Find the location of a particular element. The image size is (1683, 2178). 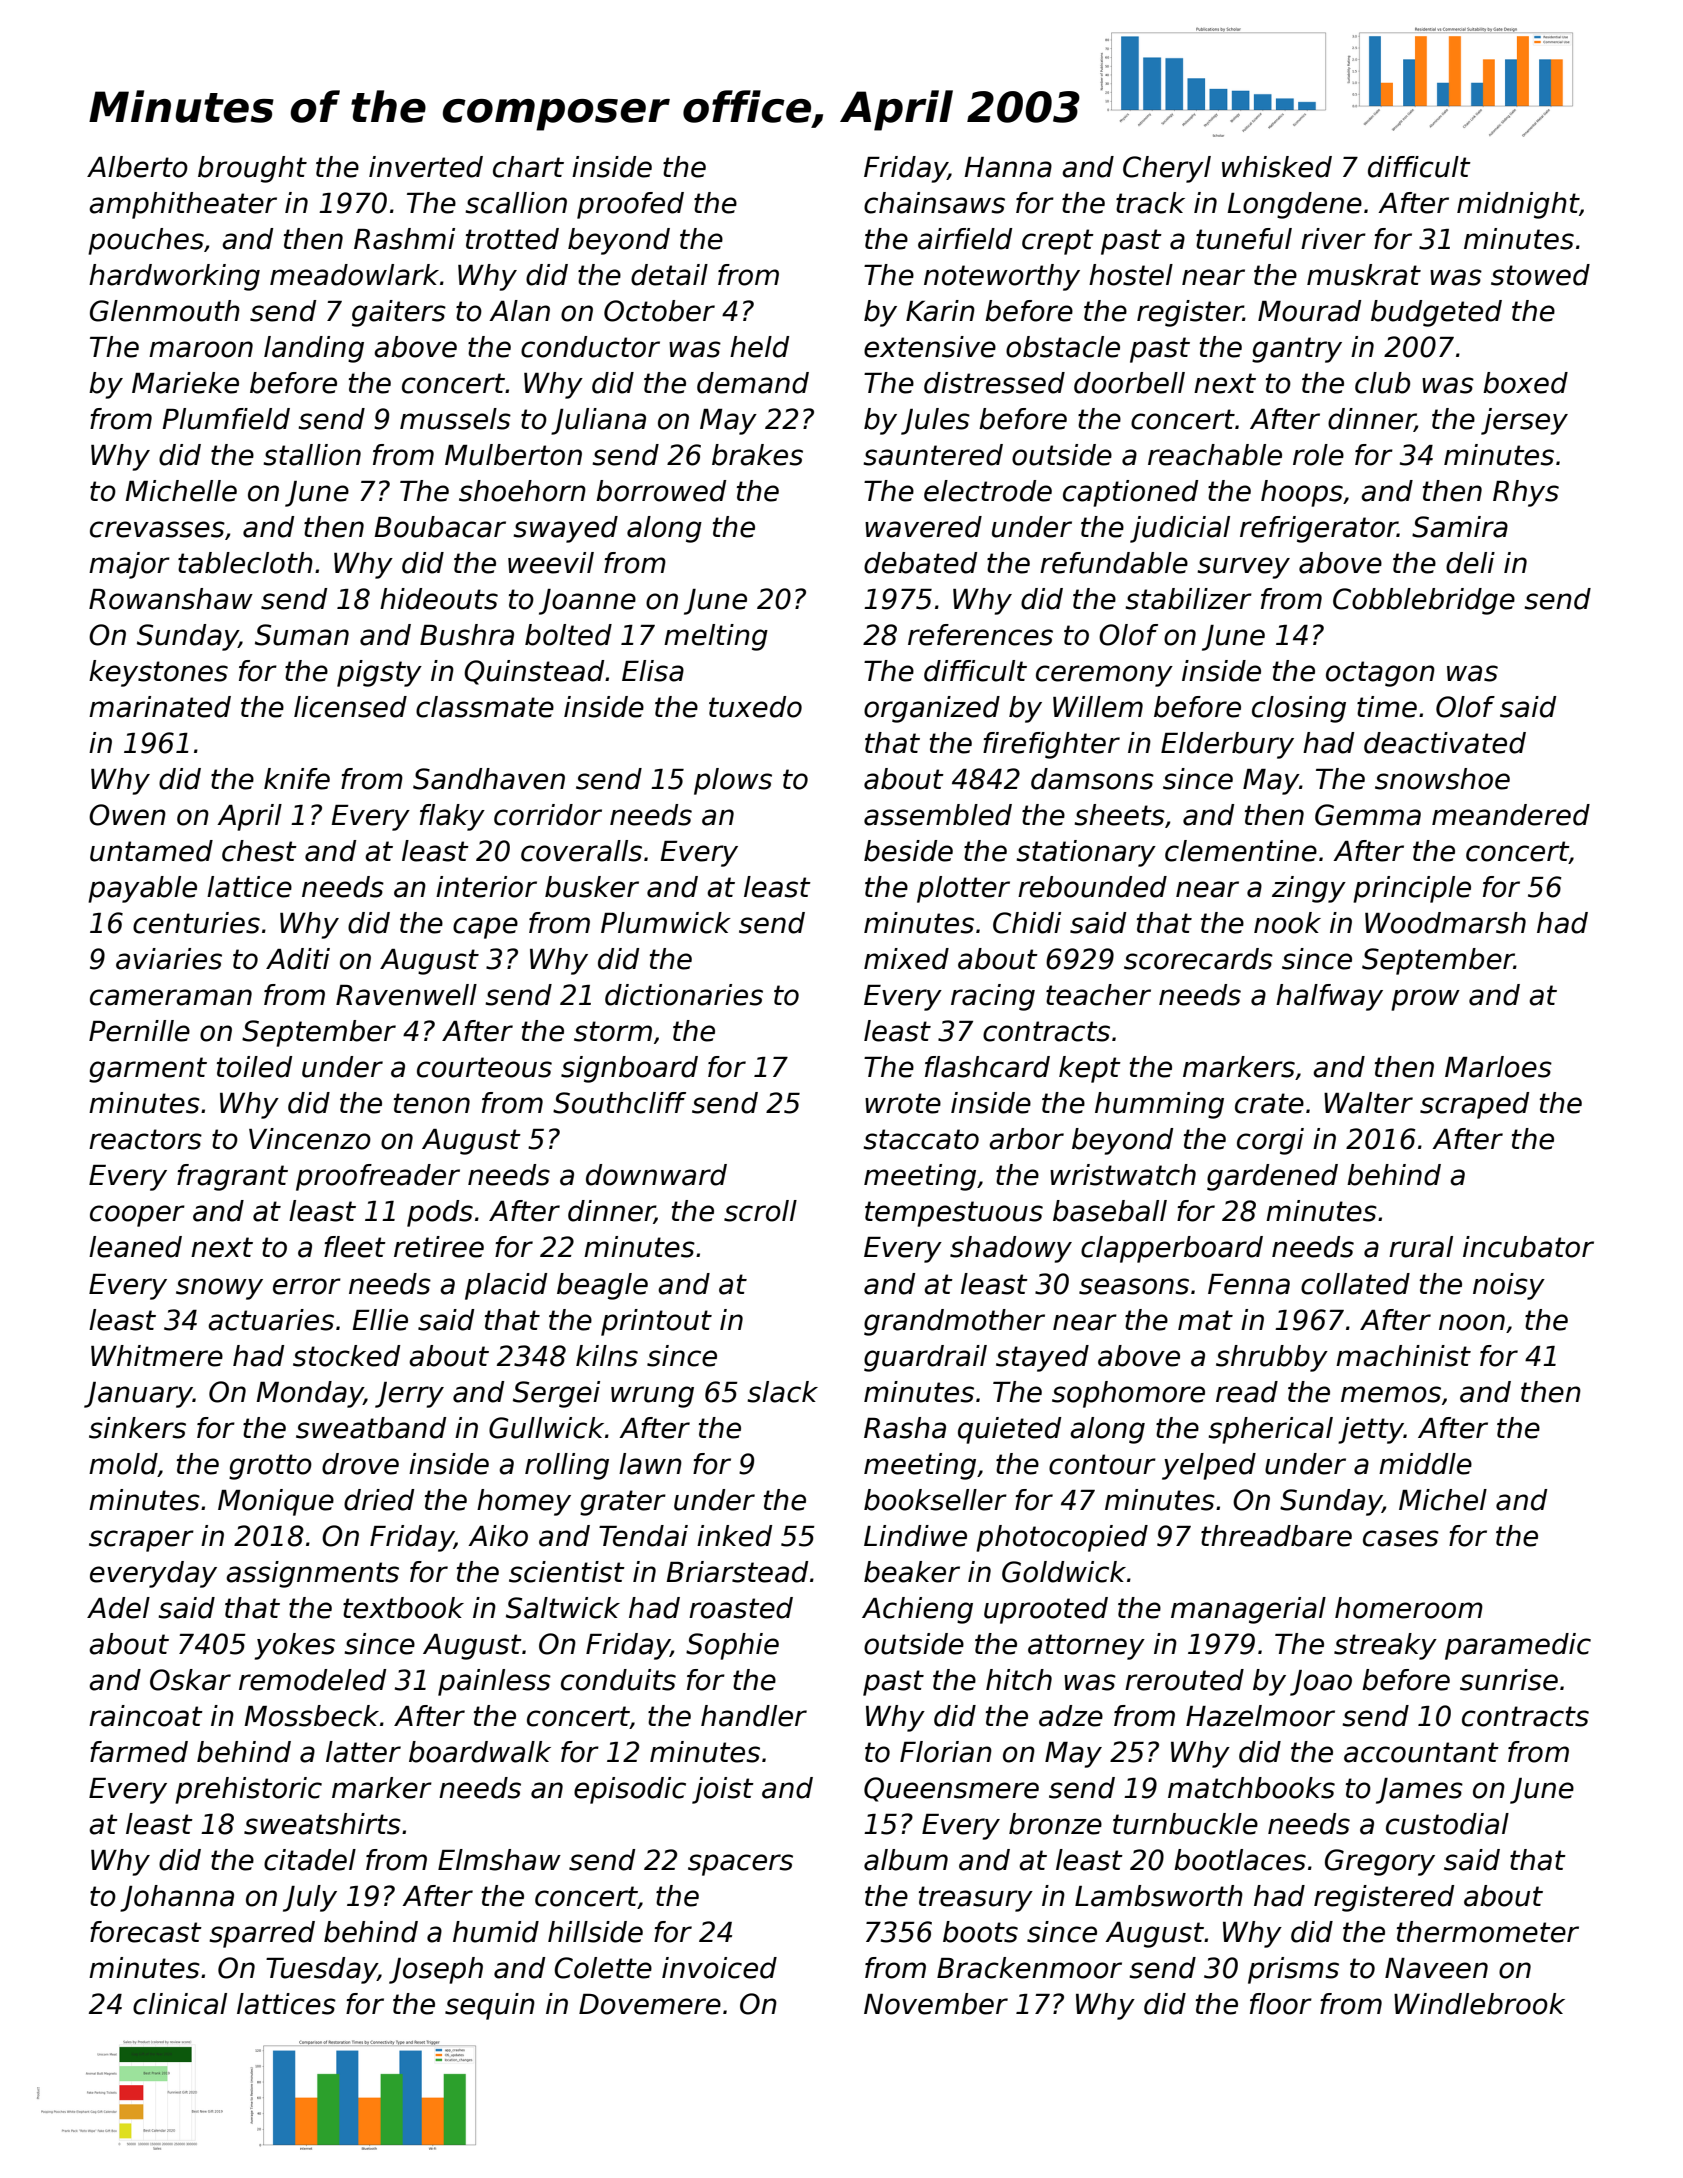

midnight is located at coordinates (1518, 205).
